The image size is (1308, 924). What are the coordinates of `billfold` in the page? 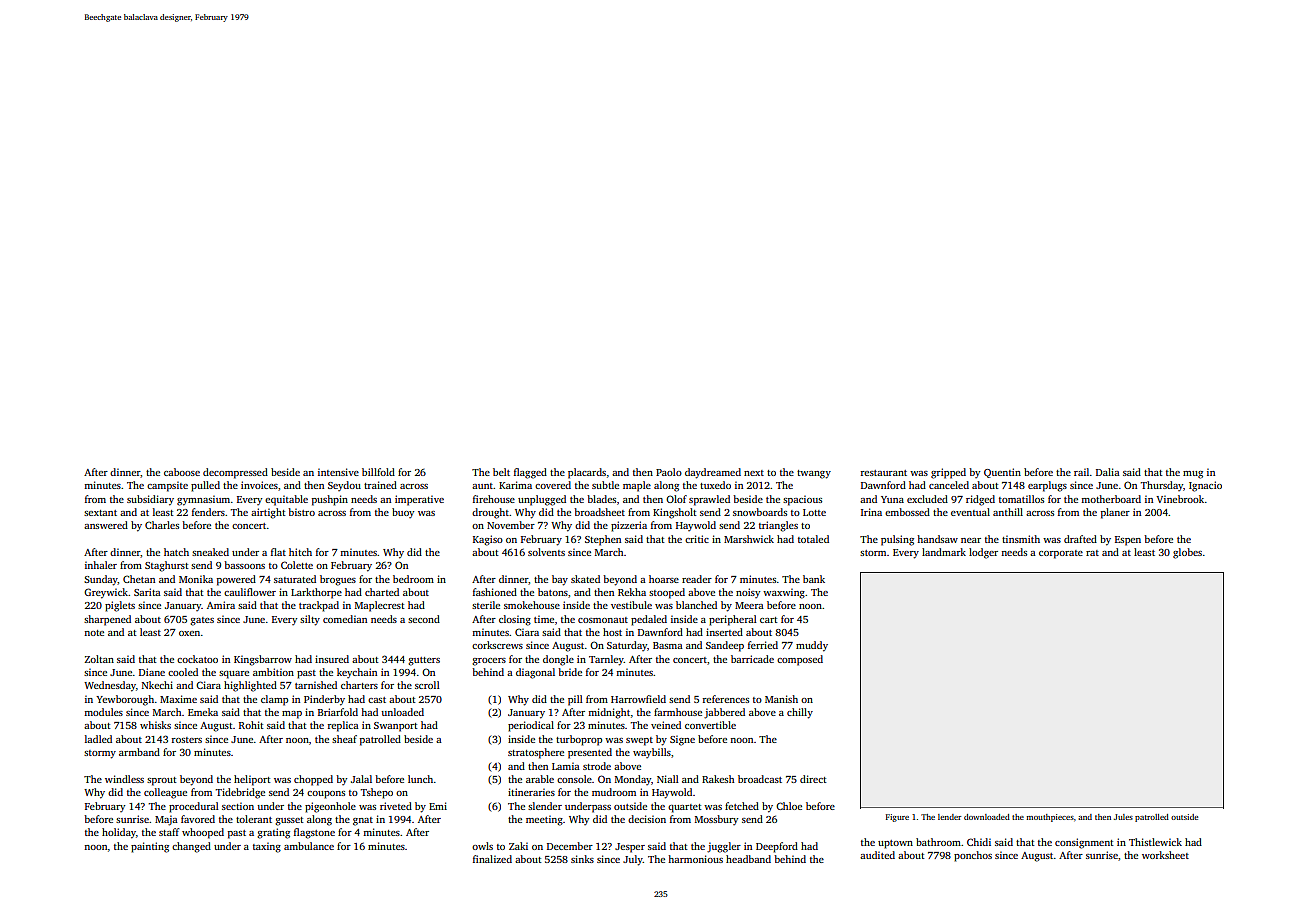 It's located at (378, 472).
